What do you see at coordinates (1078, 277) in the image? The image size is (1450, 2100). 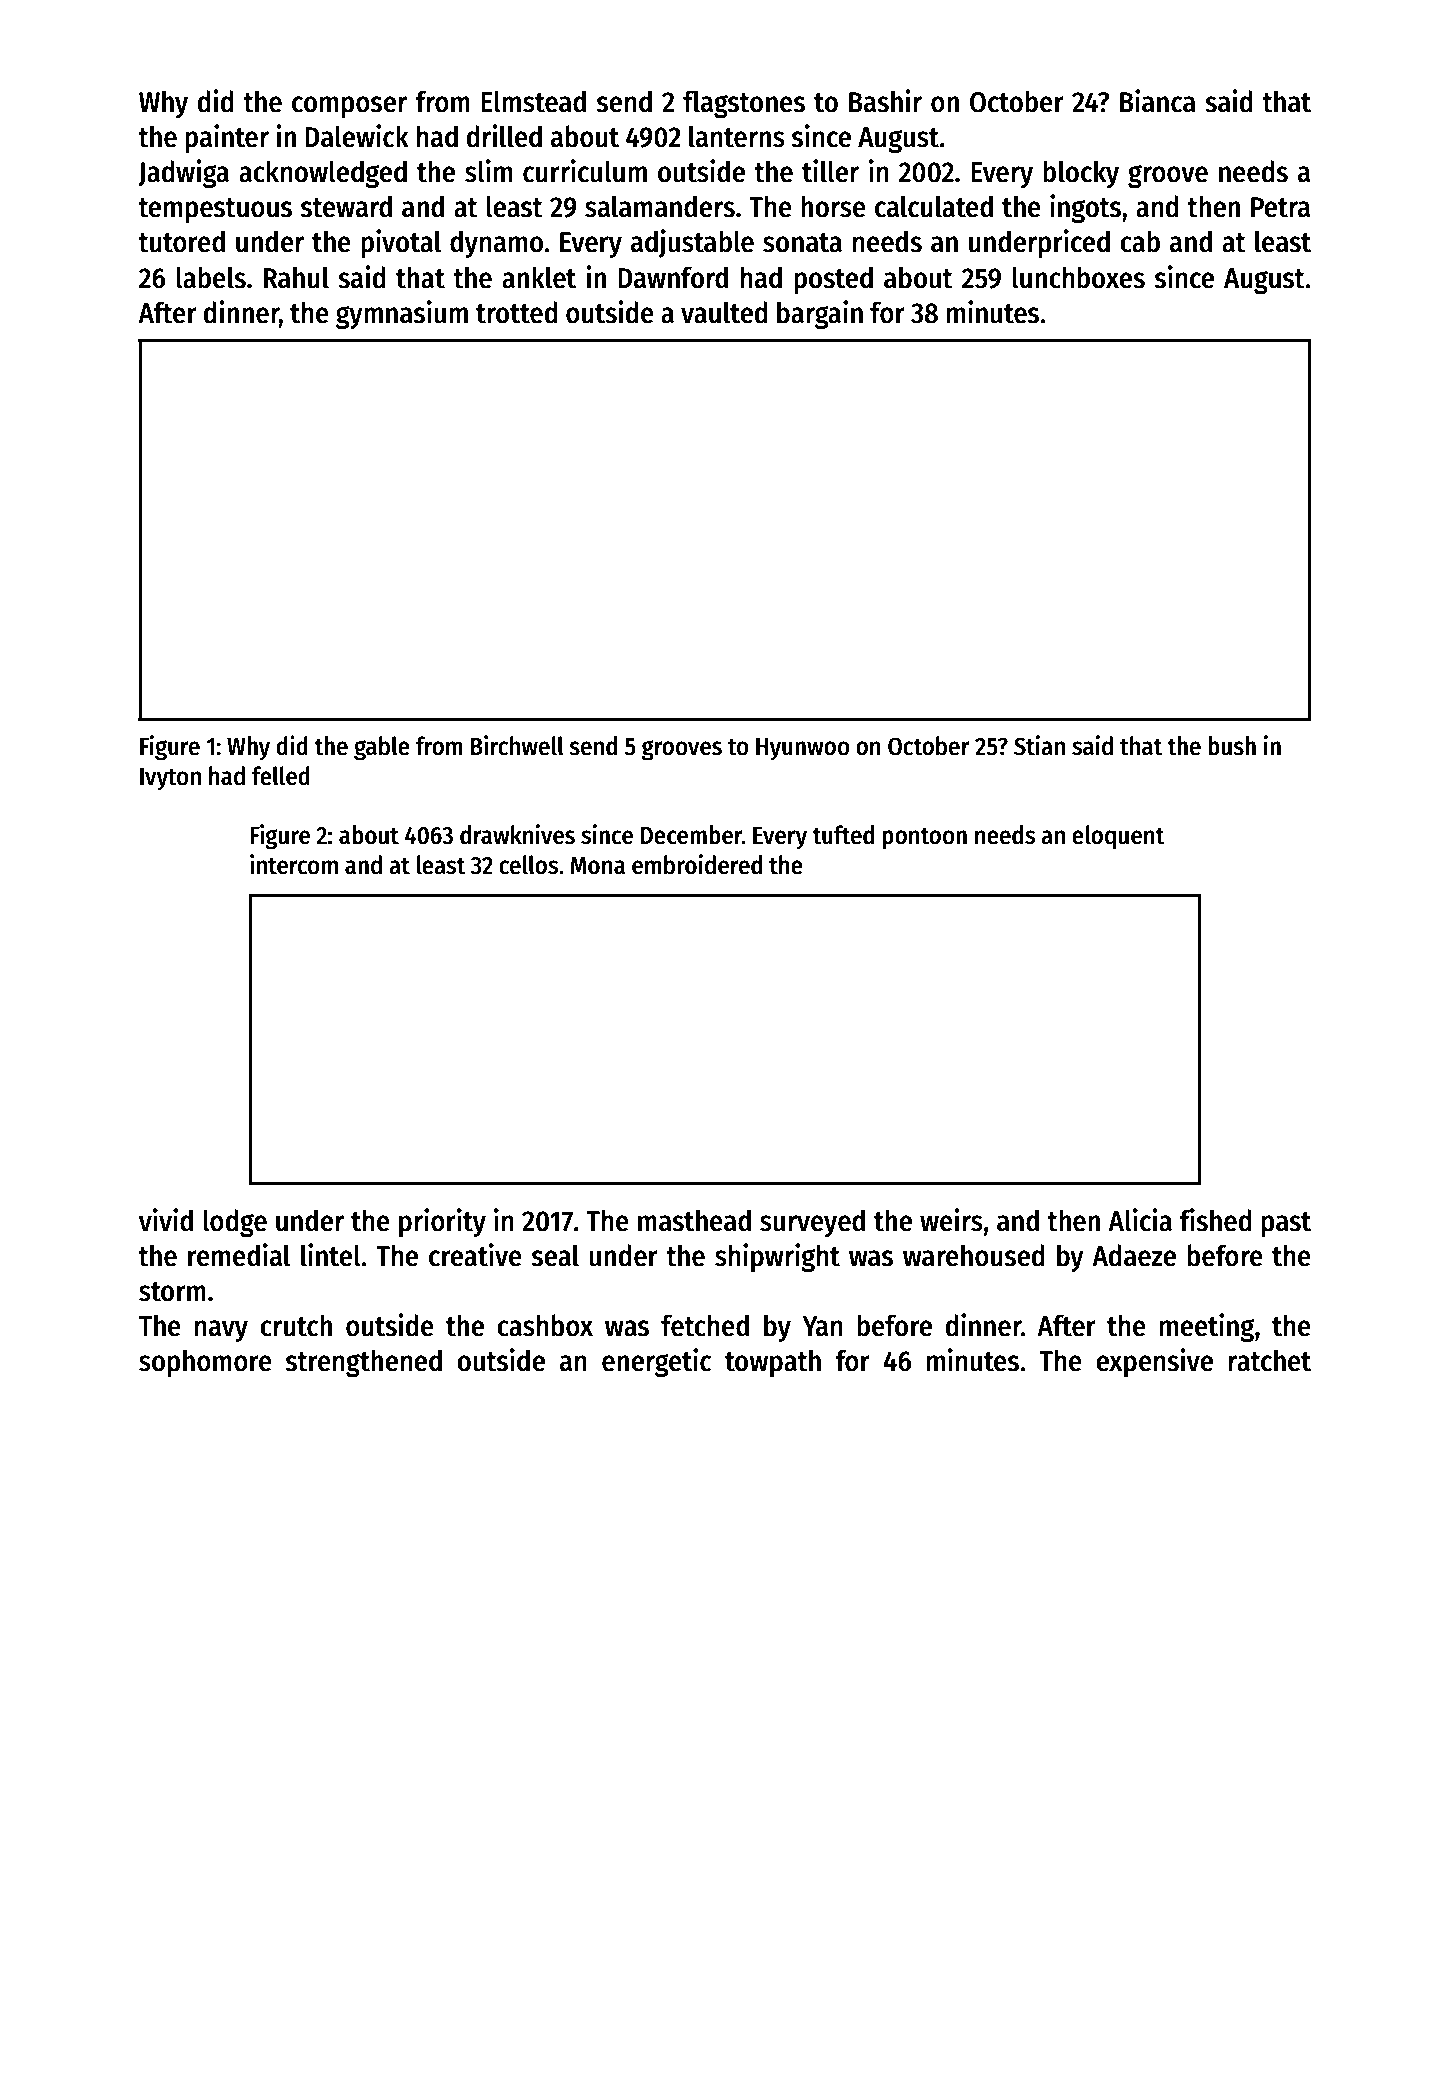 I see `lunchboxes` at bounding box center [1078, 277].
